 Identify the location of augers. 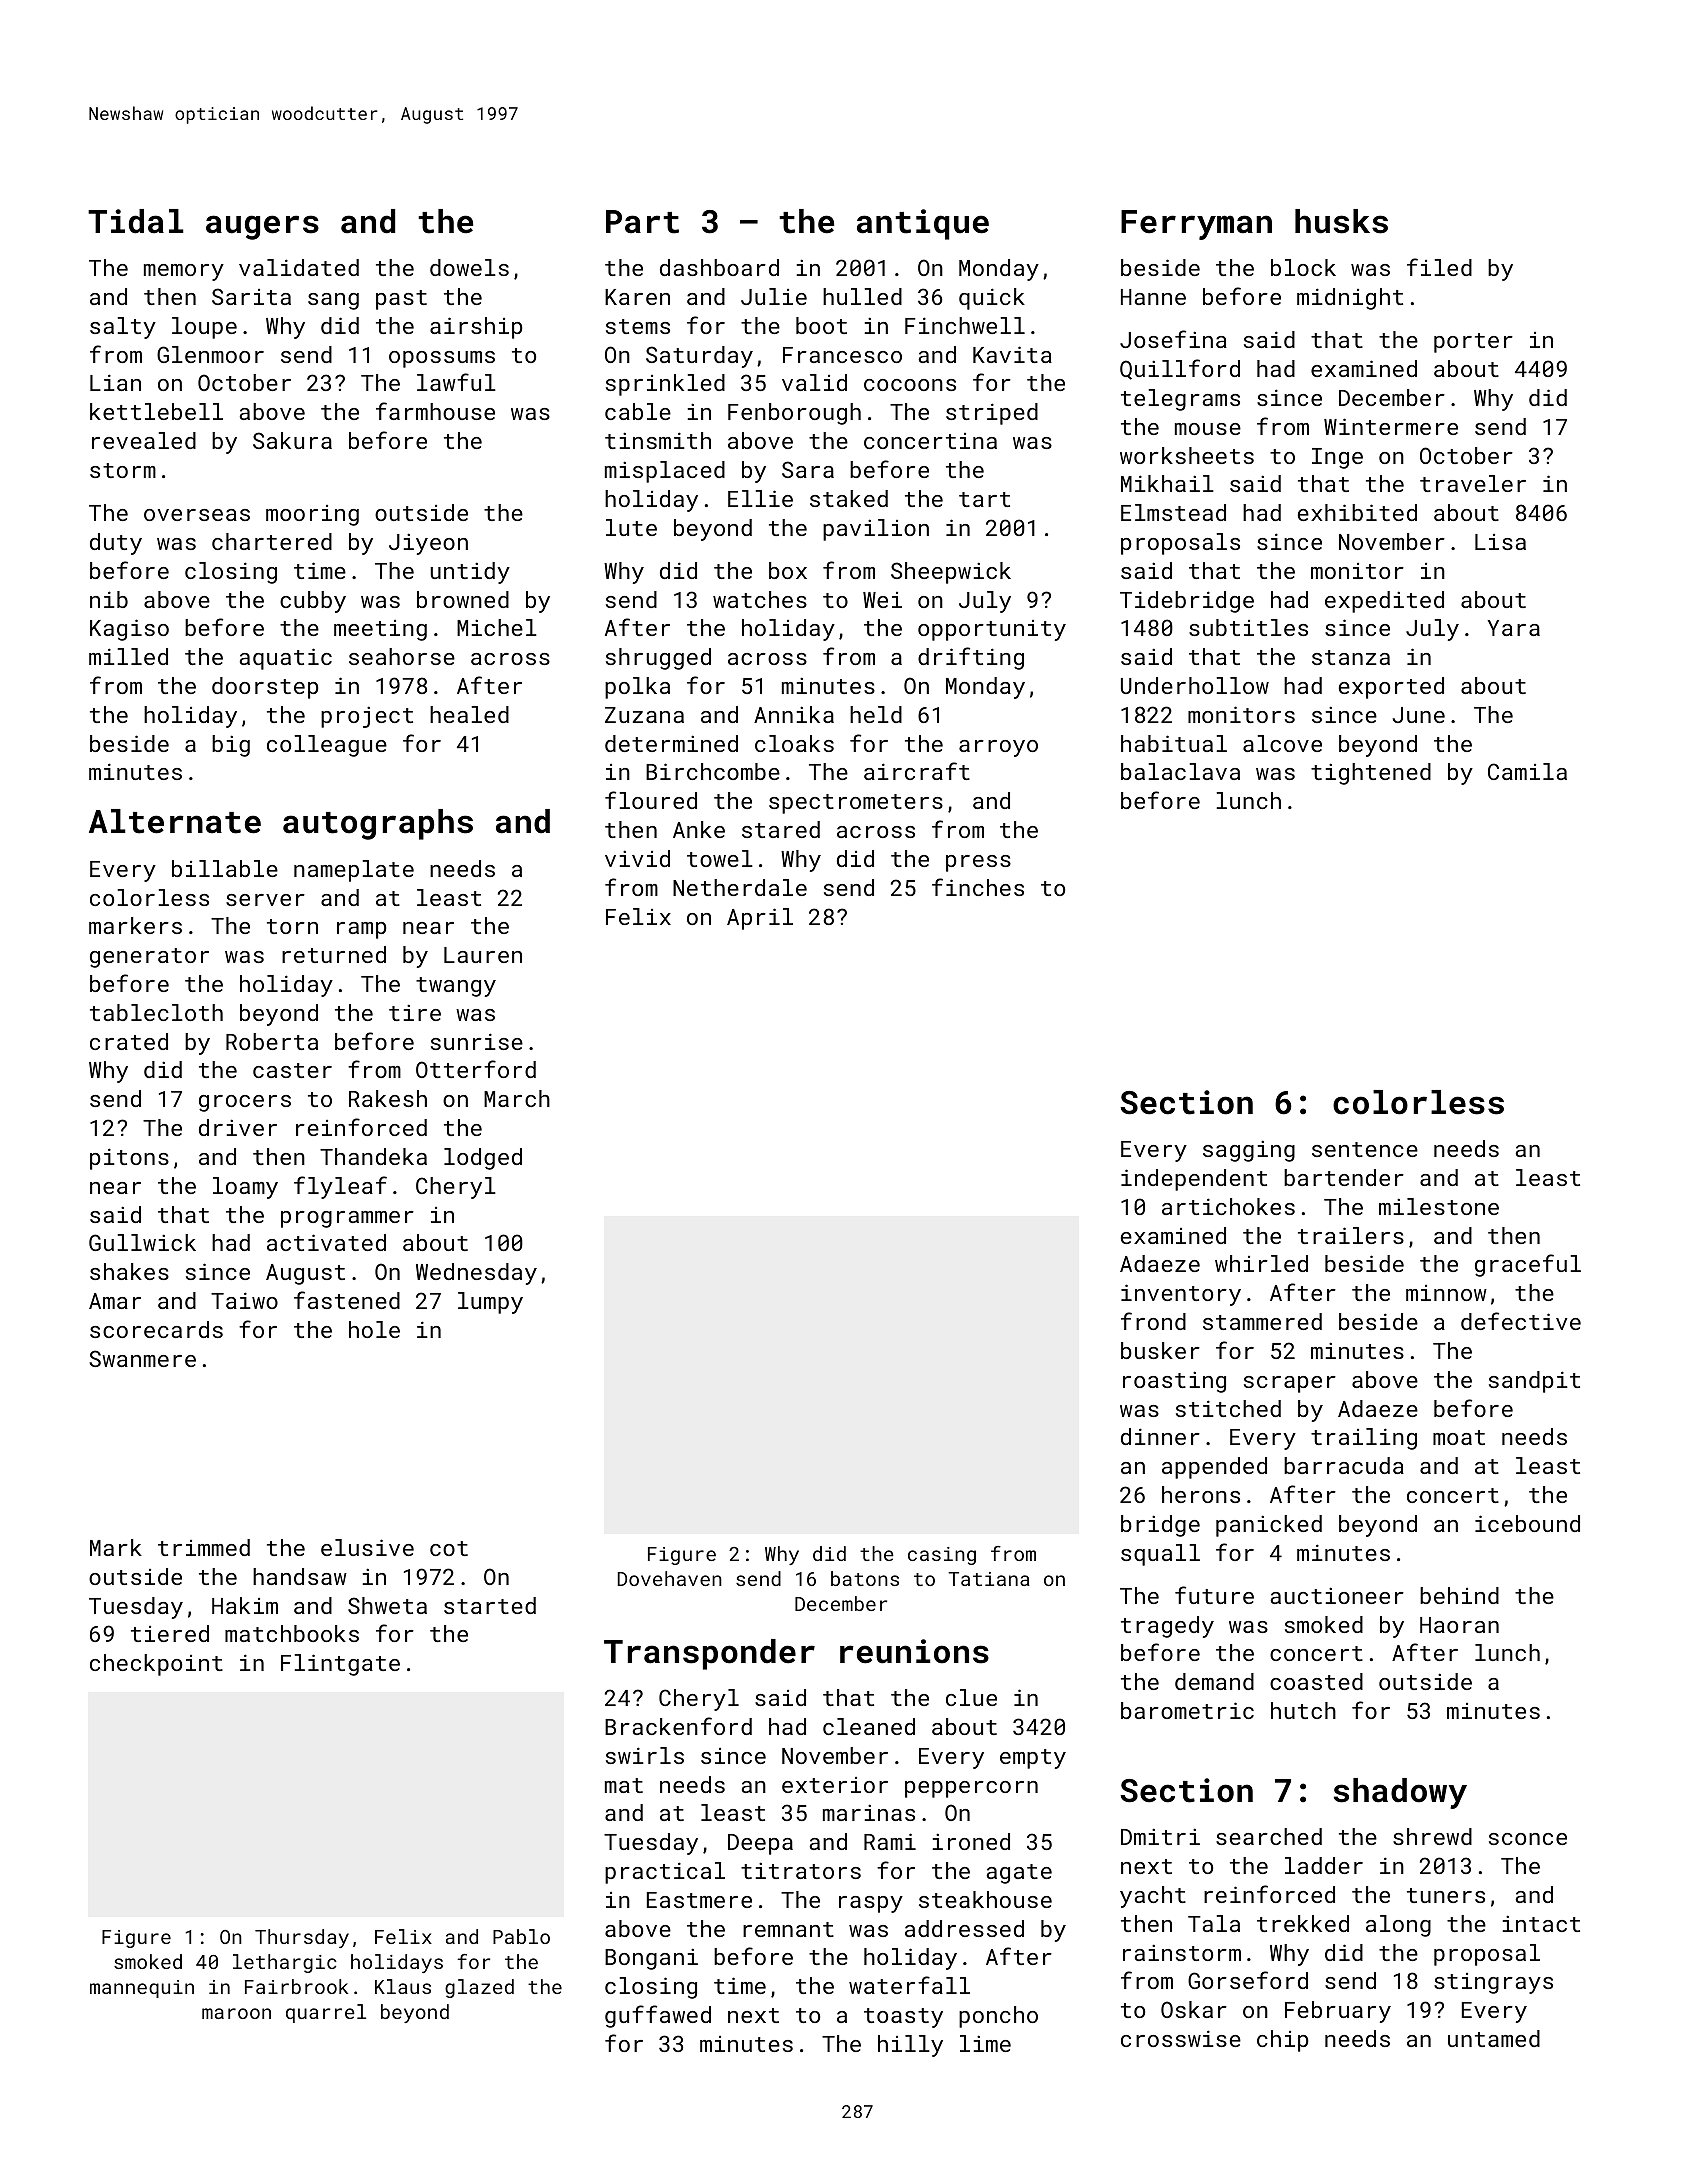
(262, 227).
